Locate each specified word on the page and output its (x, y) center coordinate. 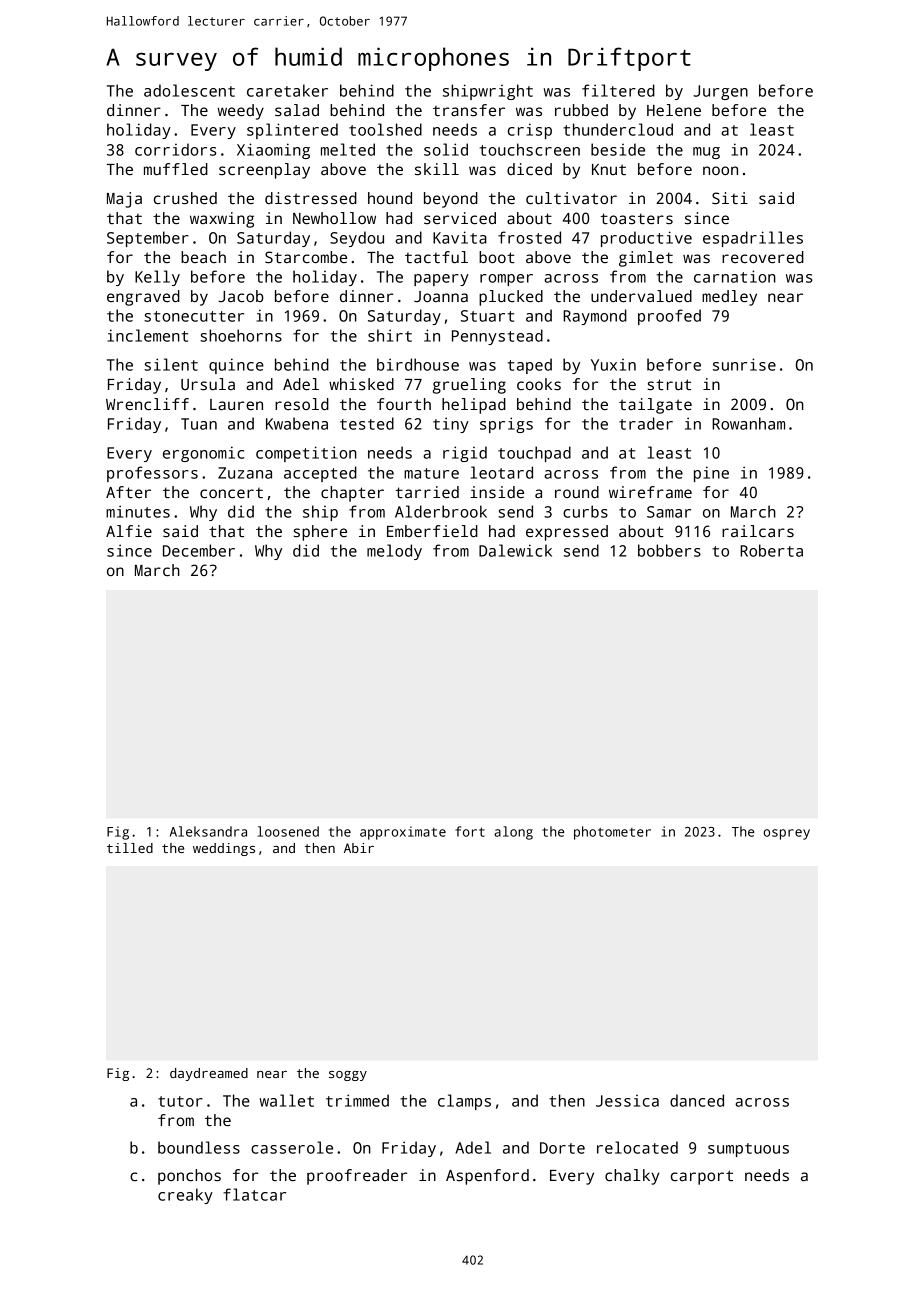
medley (729, 298)
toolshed (385, 129)
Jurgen (720, 92)
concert (231, 493)
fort (470, 831)
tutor (180, 1101)
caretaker (287, 90)
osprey (787, 834)
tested (367, 423)
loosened (288, 831)
